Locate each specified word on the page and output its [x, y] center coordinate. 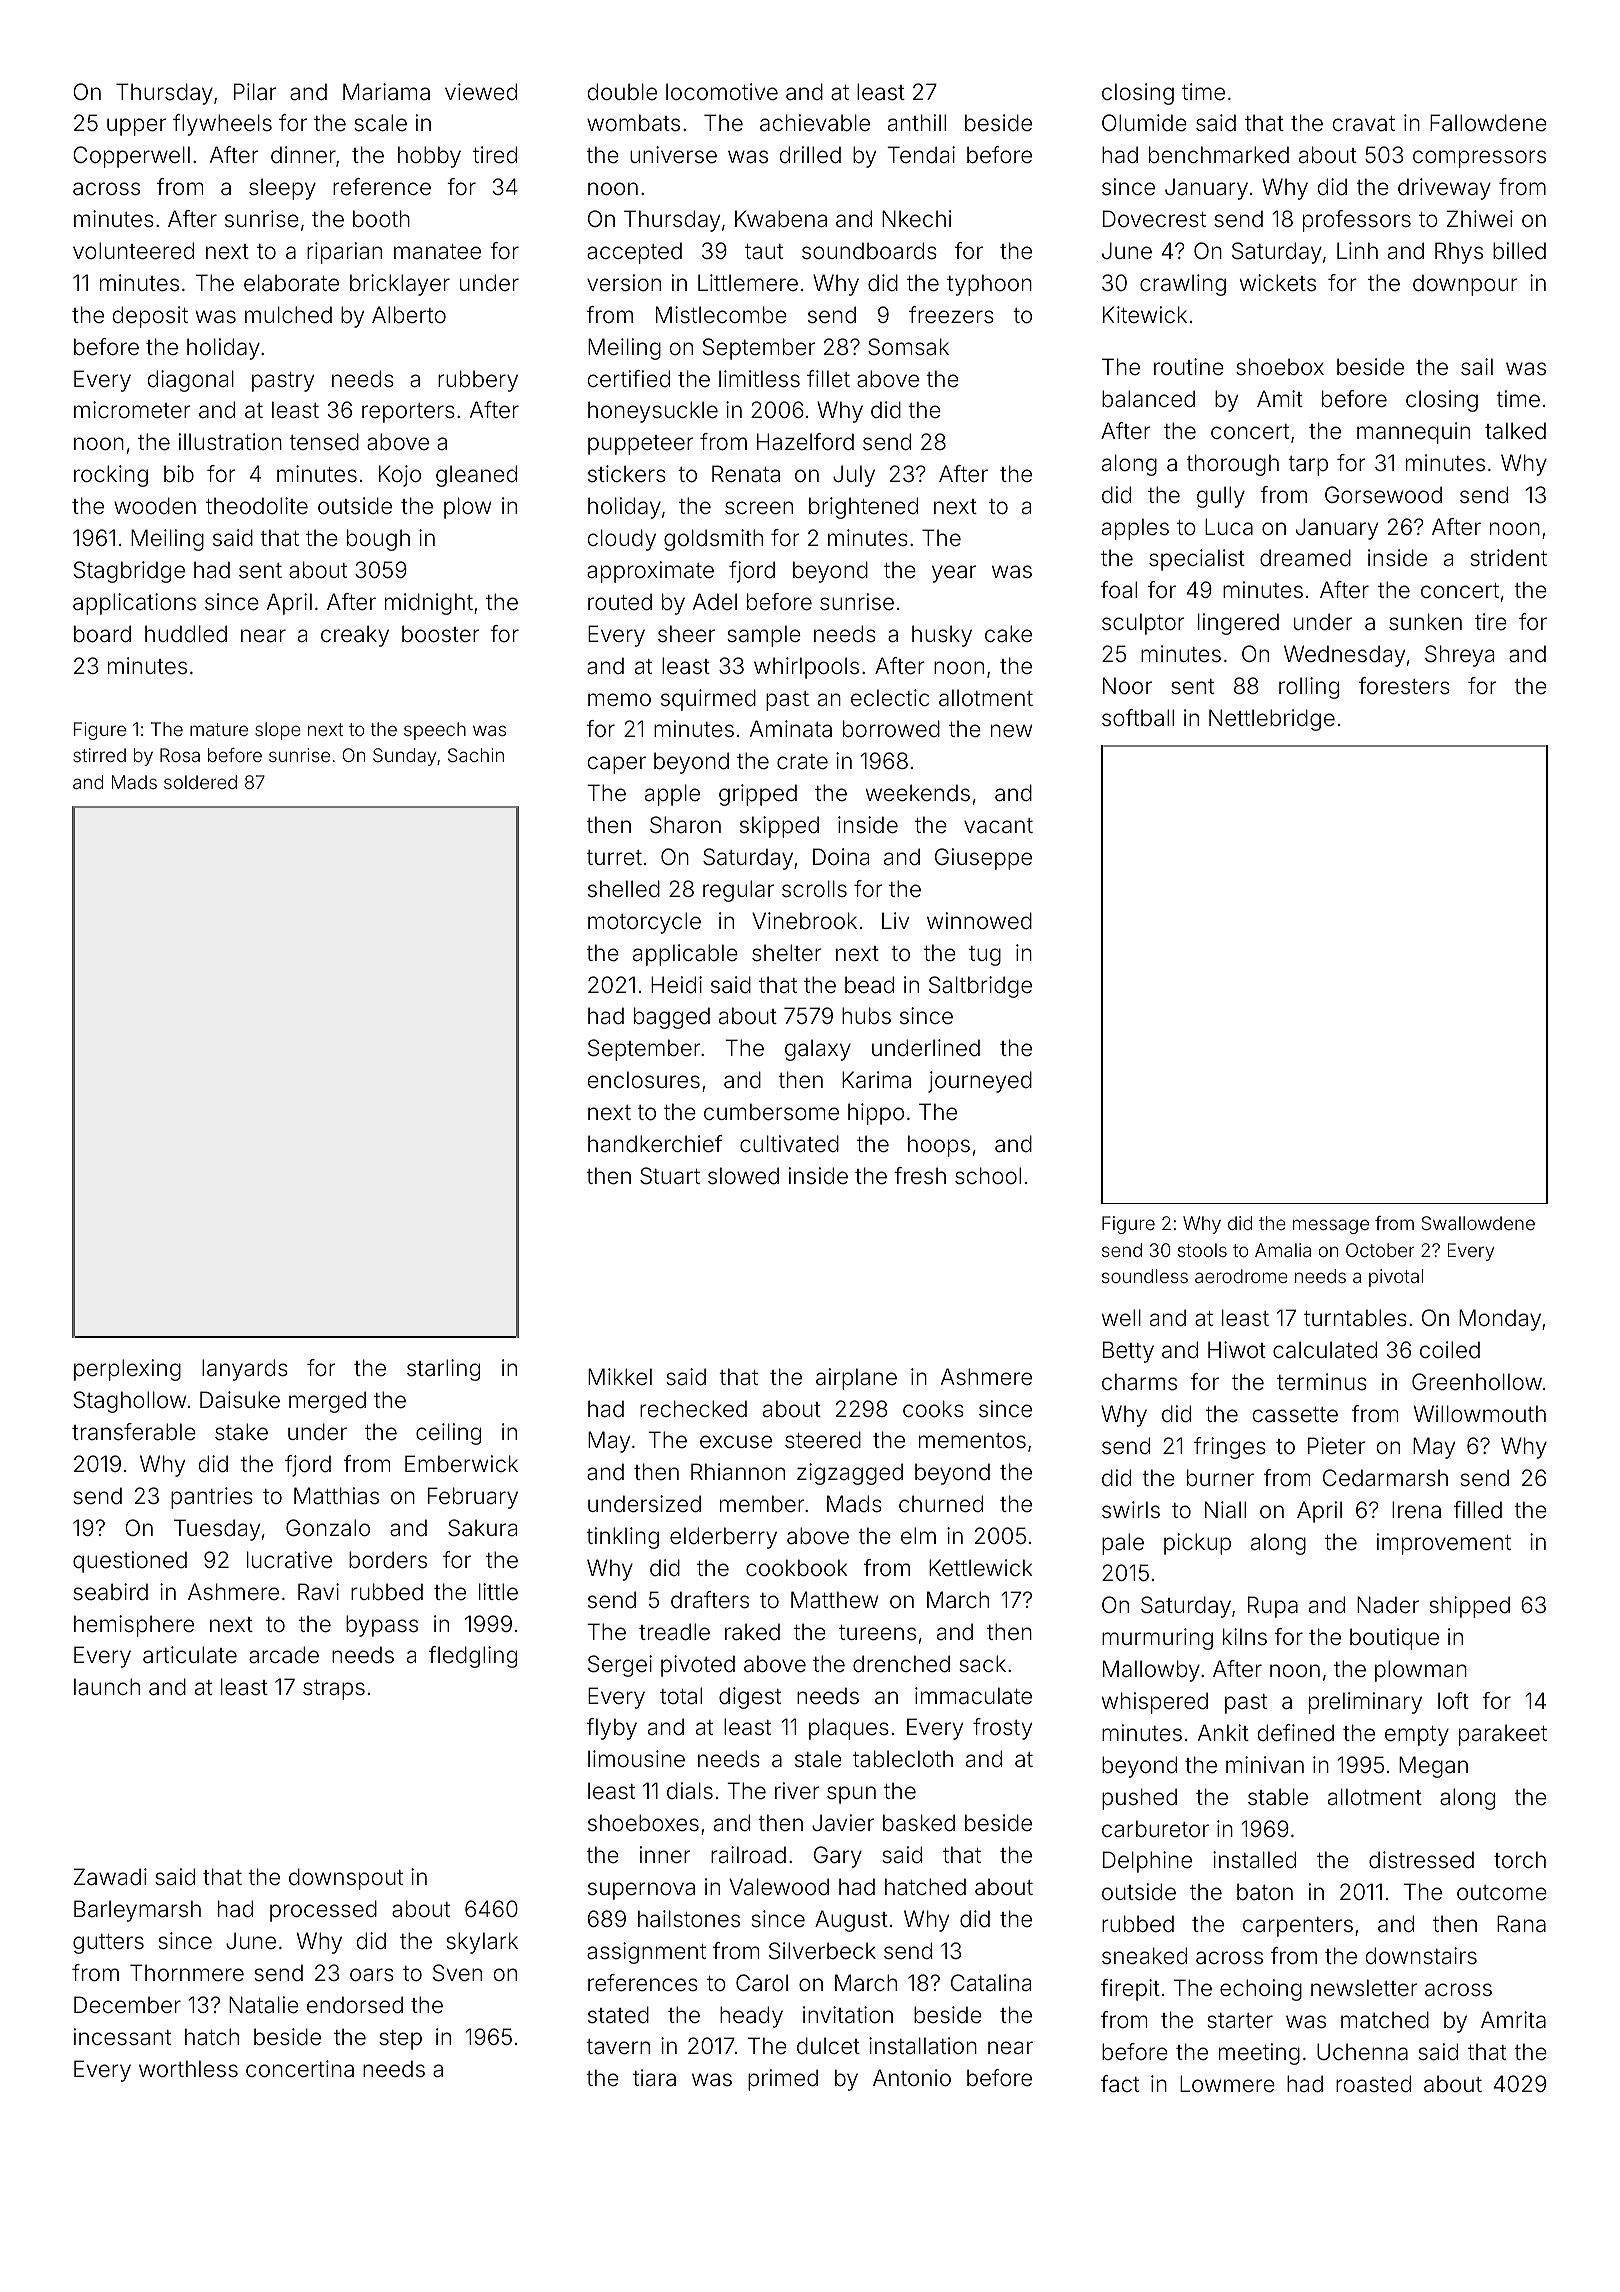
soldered [200, 782]
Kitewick [1145, 314]
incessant [122, 2037]
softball [1138, 718]
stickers [627, 474]
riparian [344, 253]
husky [942, 636]
